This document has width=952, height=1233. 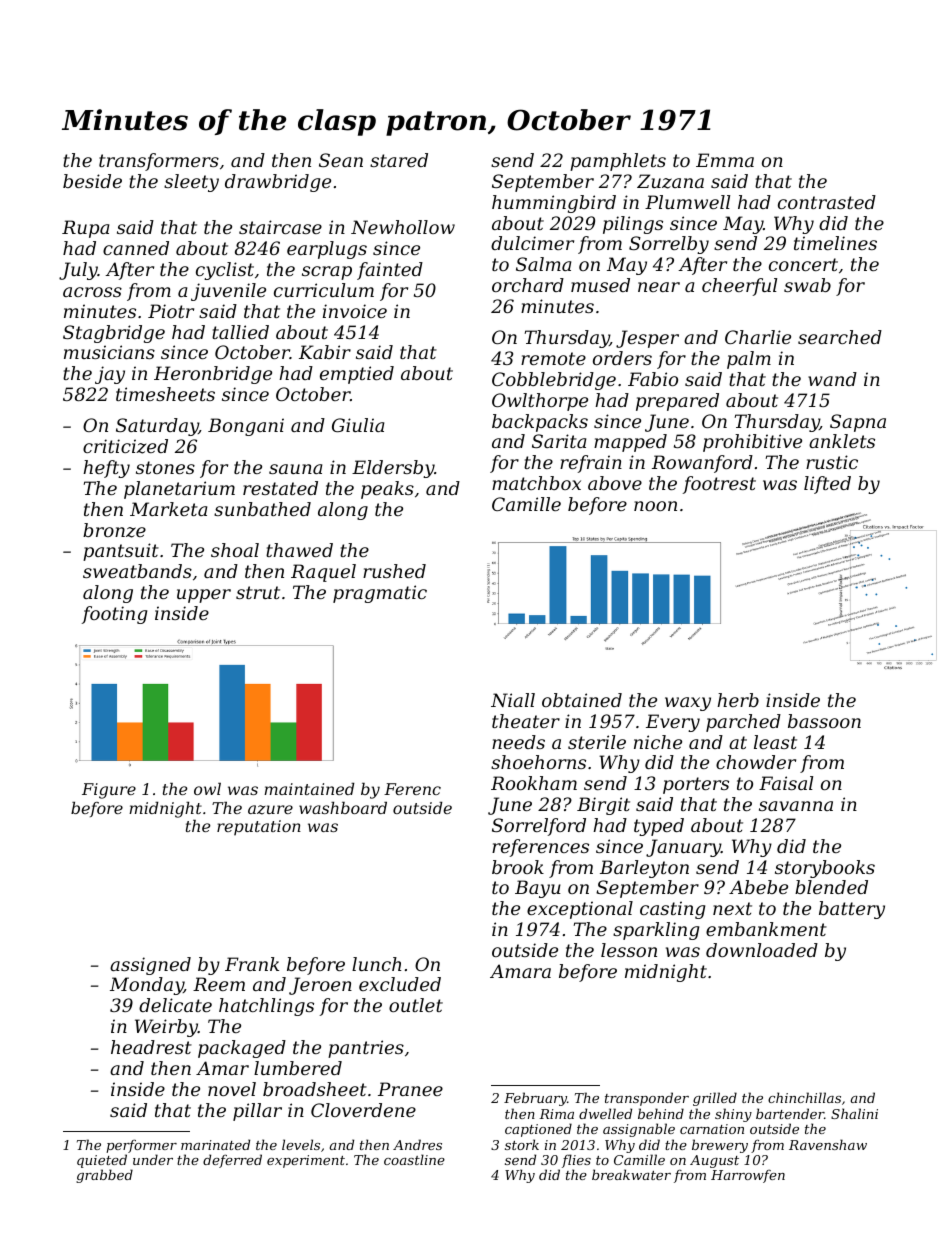 I want to click on Emma, so click(x=725, y=160).
